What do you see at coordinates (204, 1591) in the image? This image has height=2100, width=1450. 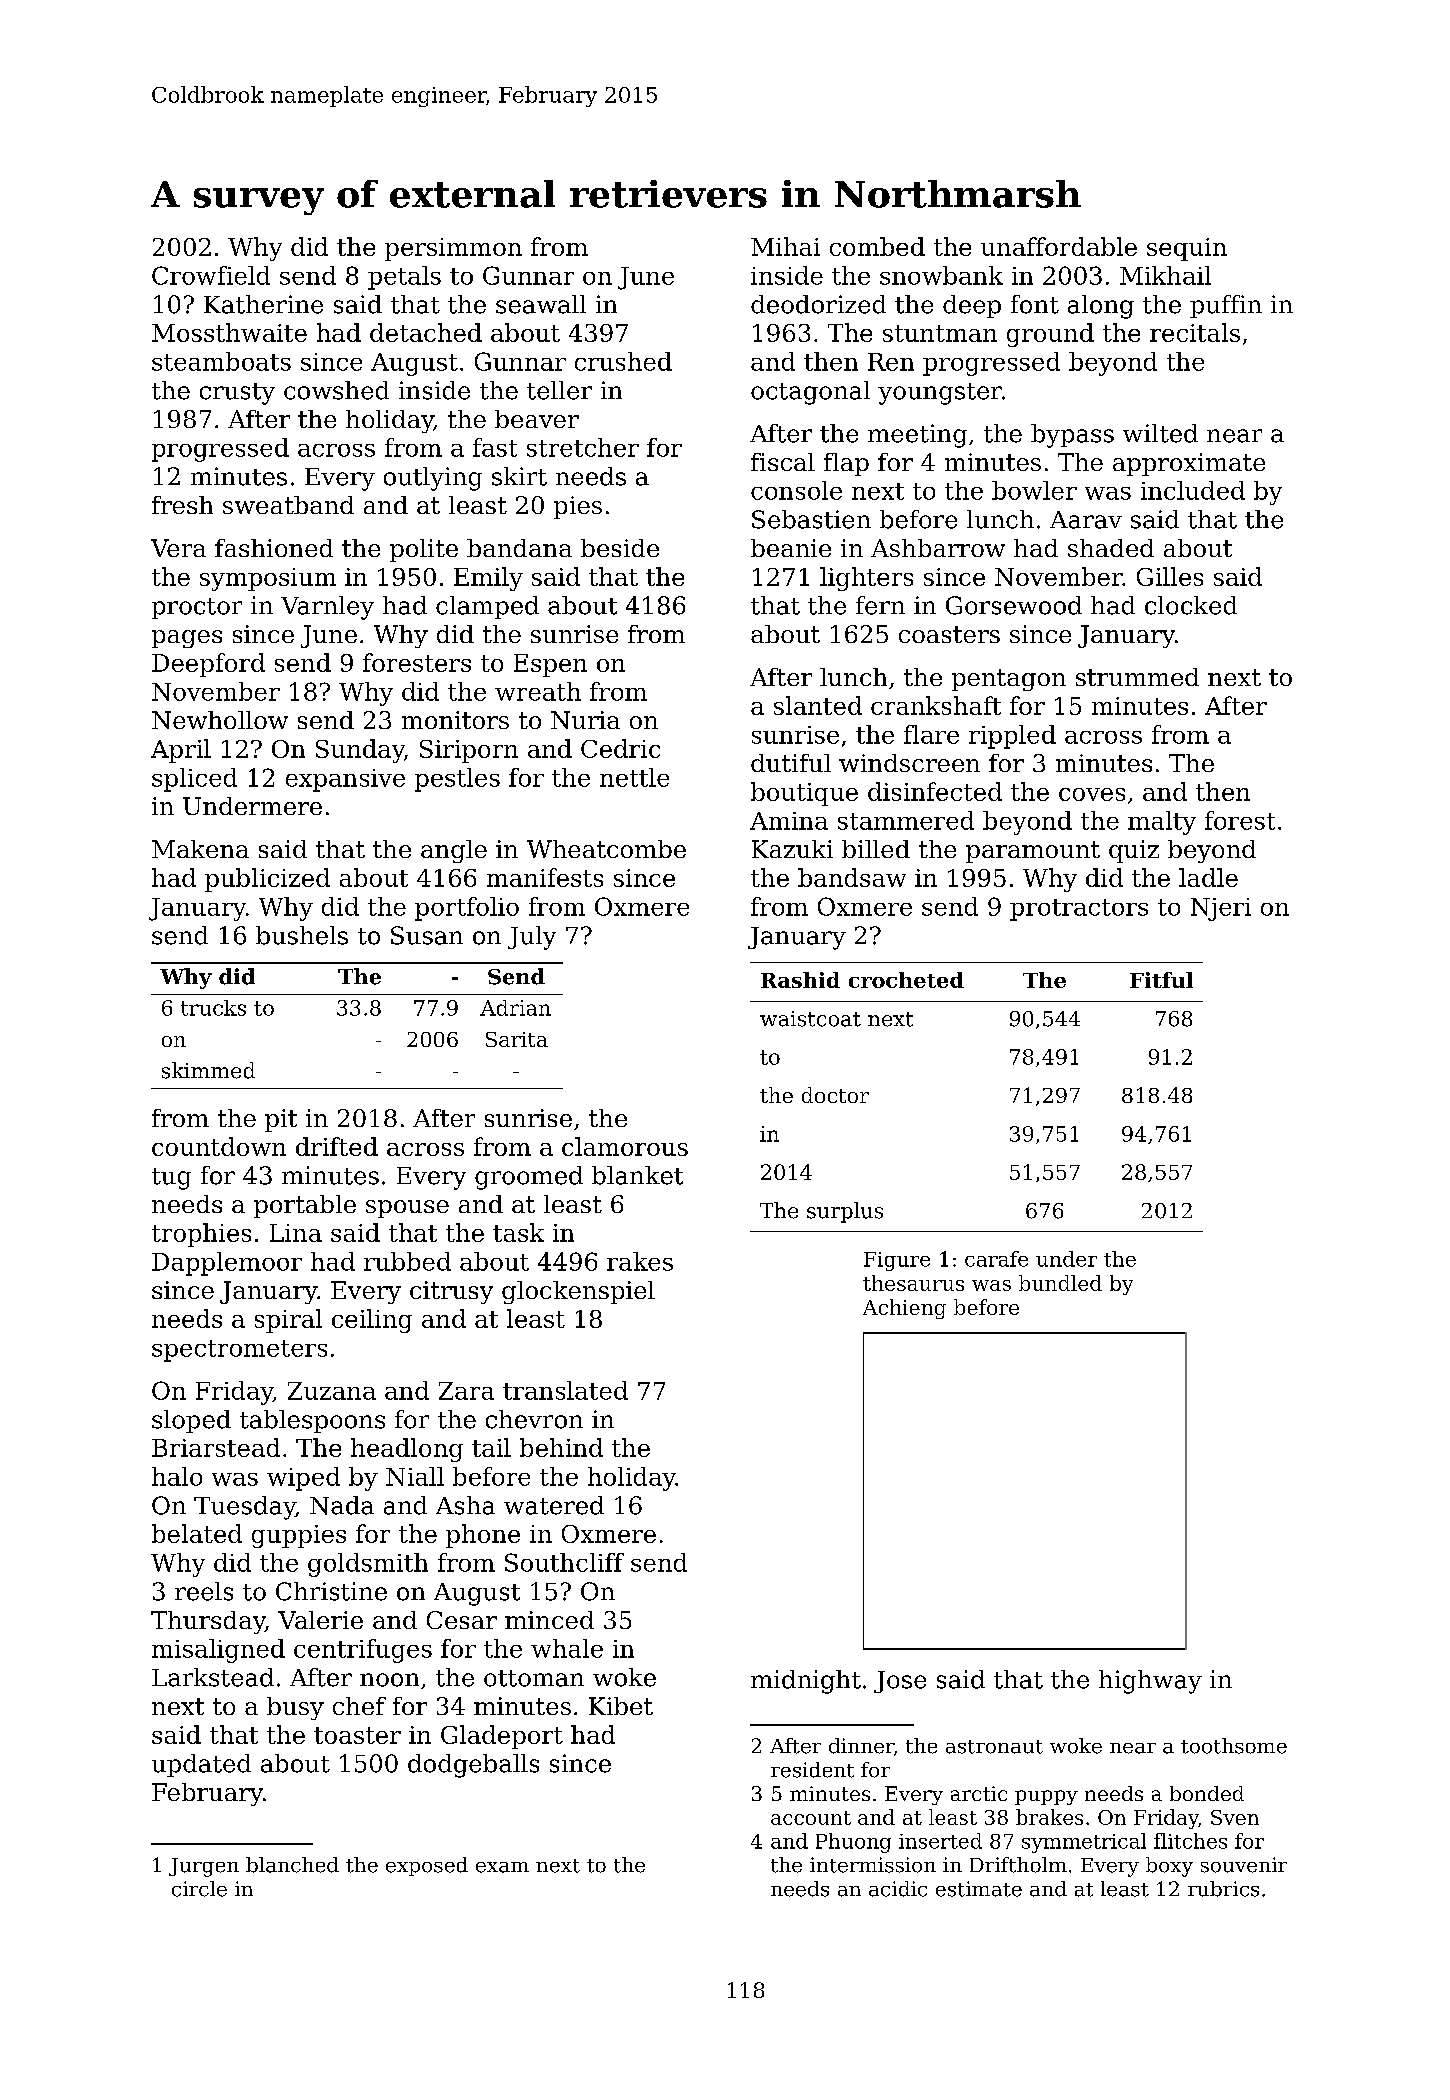 I see `reels` at bounding box center [204, 1591].
